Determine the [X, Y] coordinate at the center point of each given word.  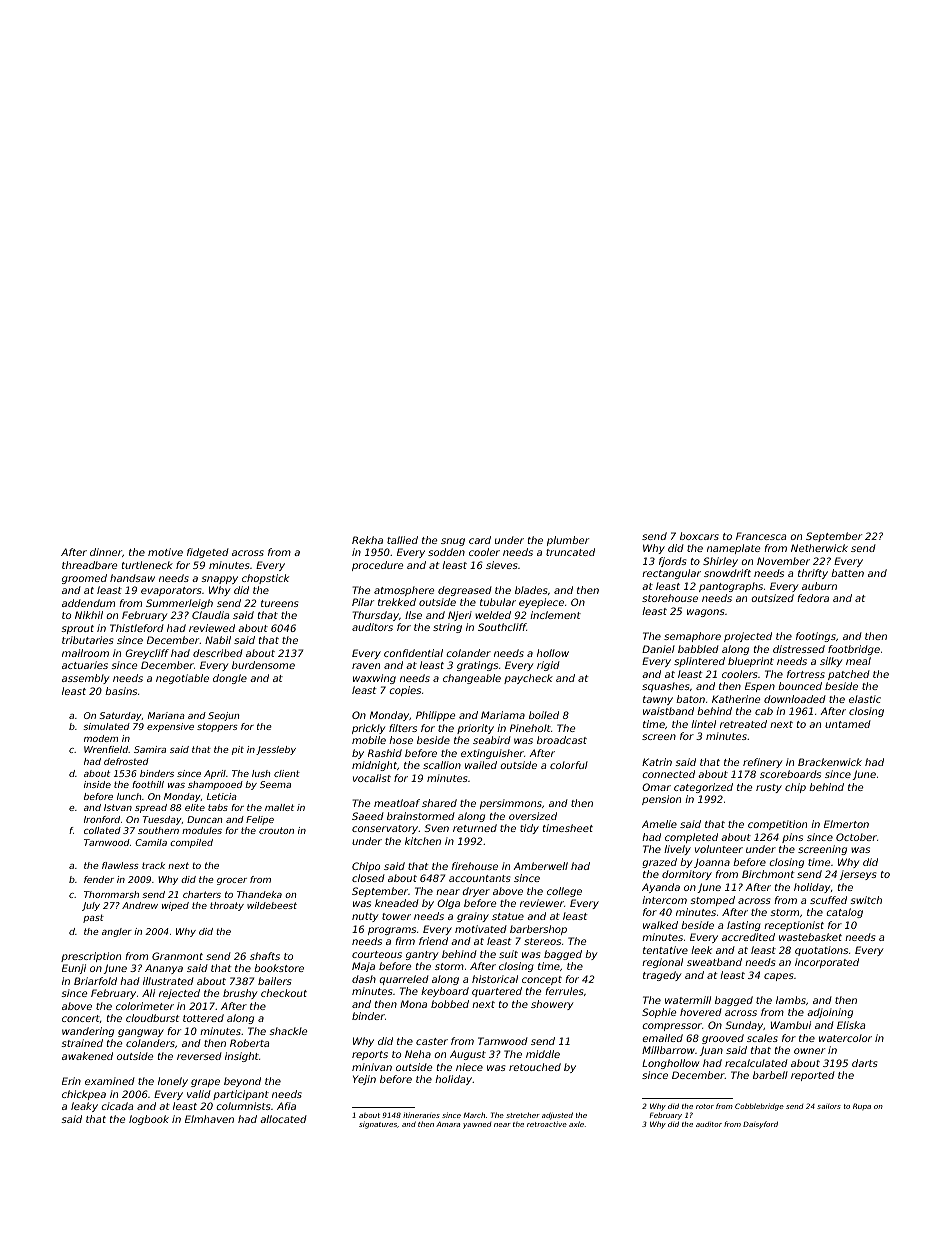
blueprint [751, 662]
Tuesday [162, 820]
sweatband [714, 962]
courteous [377, 954]
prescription [91, 957]
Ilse [413, 615]
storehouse [670, 598]
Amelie [659, 824]
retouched [535, 1067]
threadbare [89, 565]
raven [366, 666]
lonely [173, 1082]
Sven [436, 828]
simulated [106, 726]
